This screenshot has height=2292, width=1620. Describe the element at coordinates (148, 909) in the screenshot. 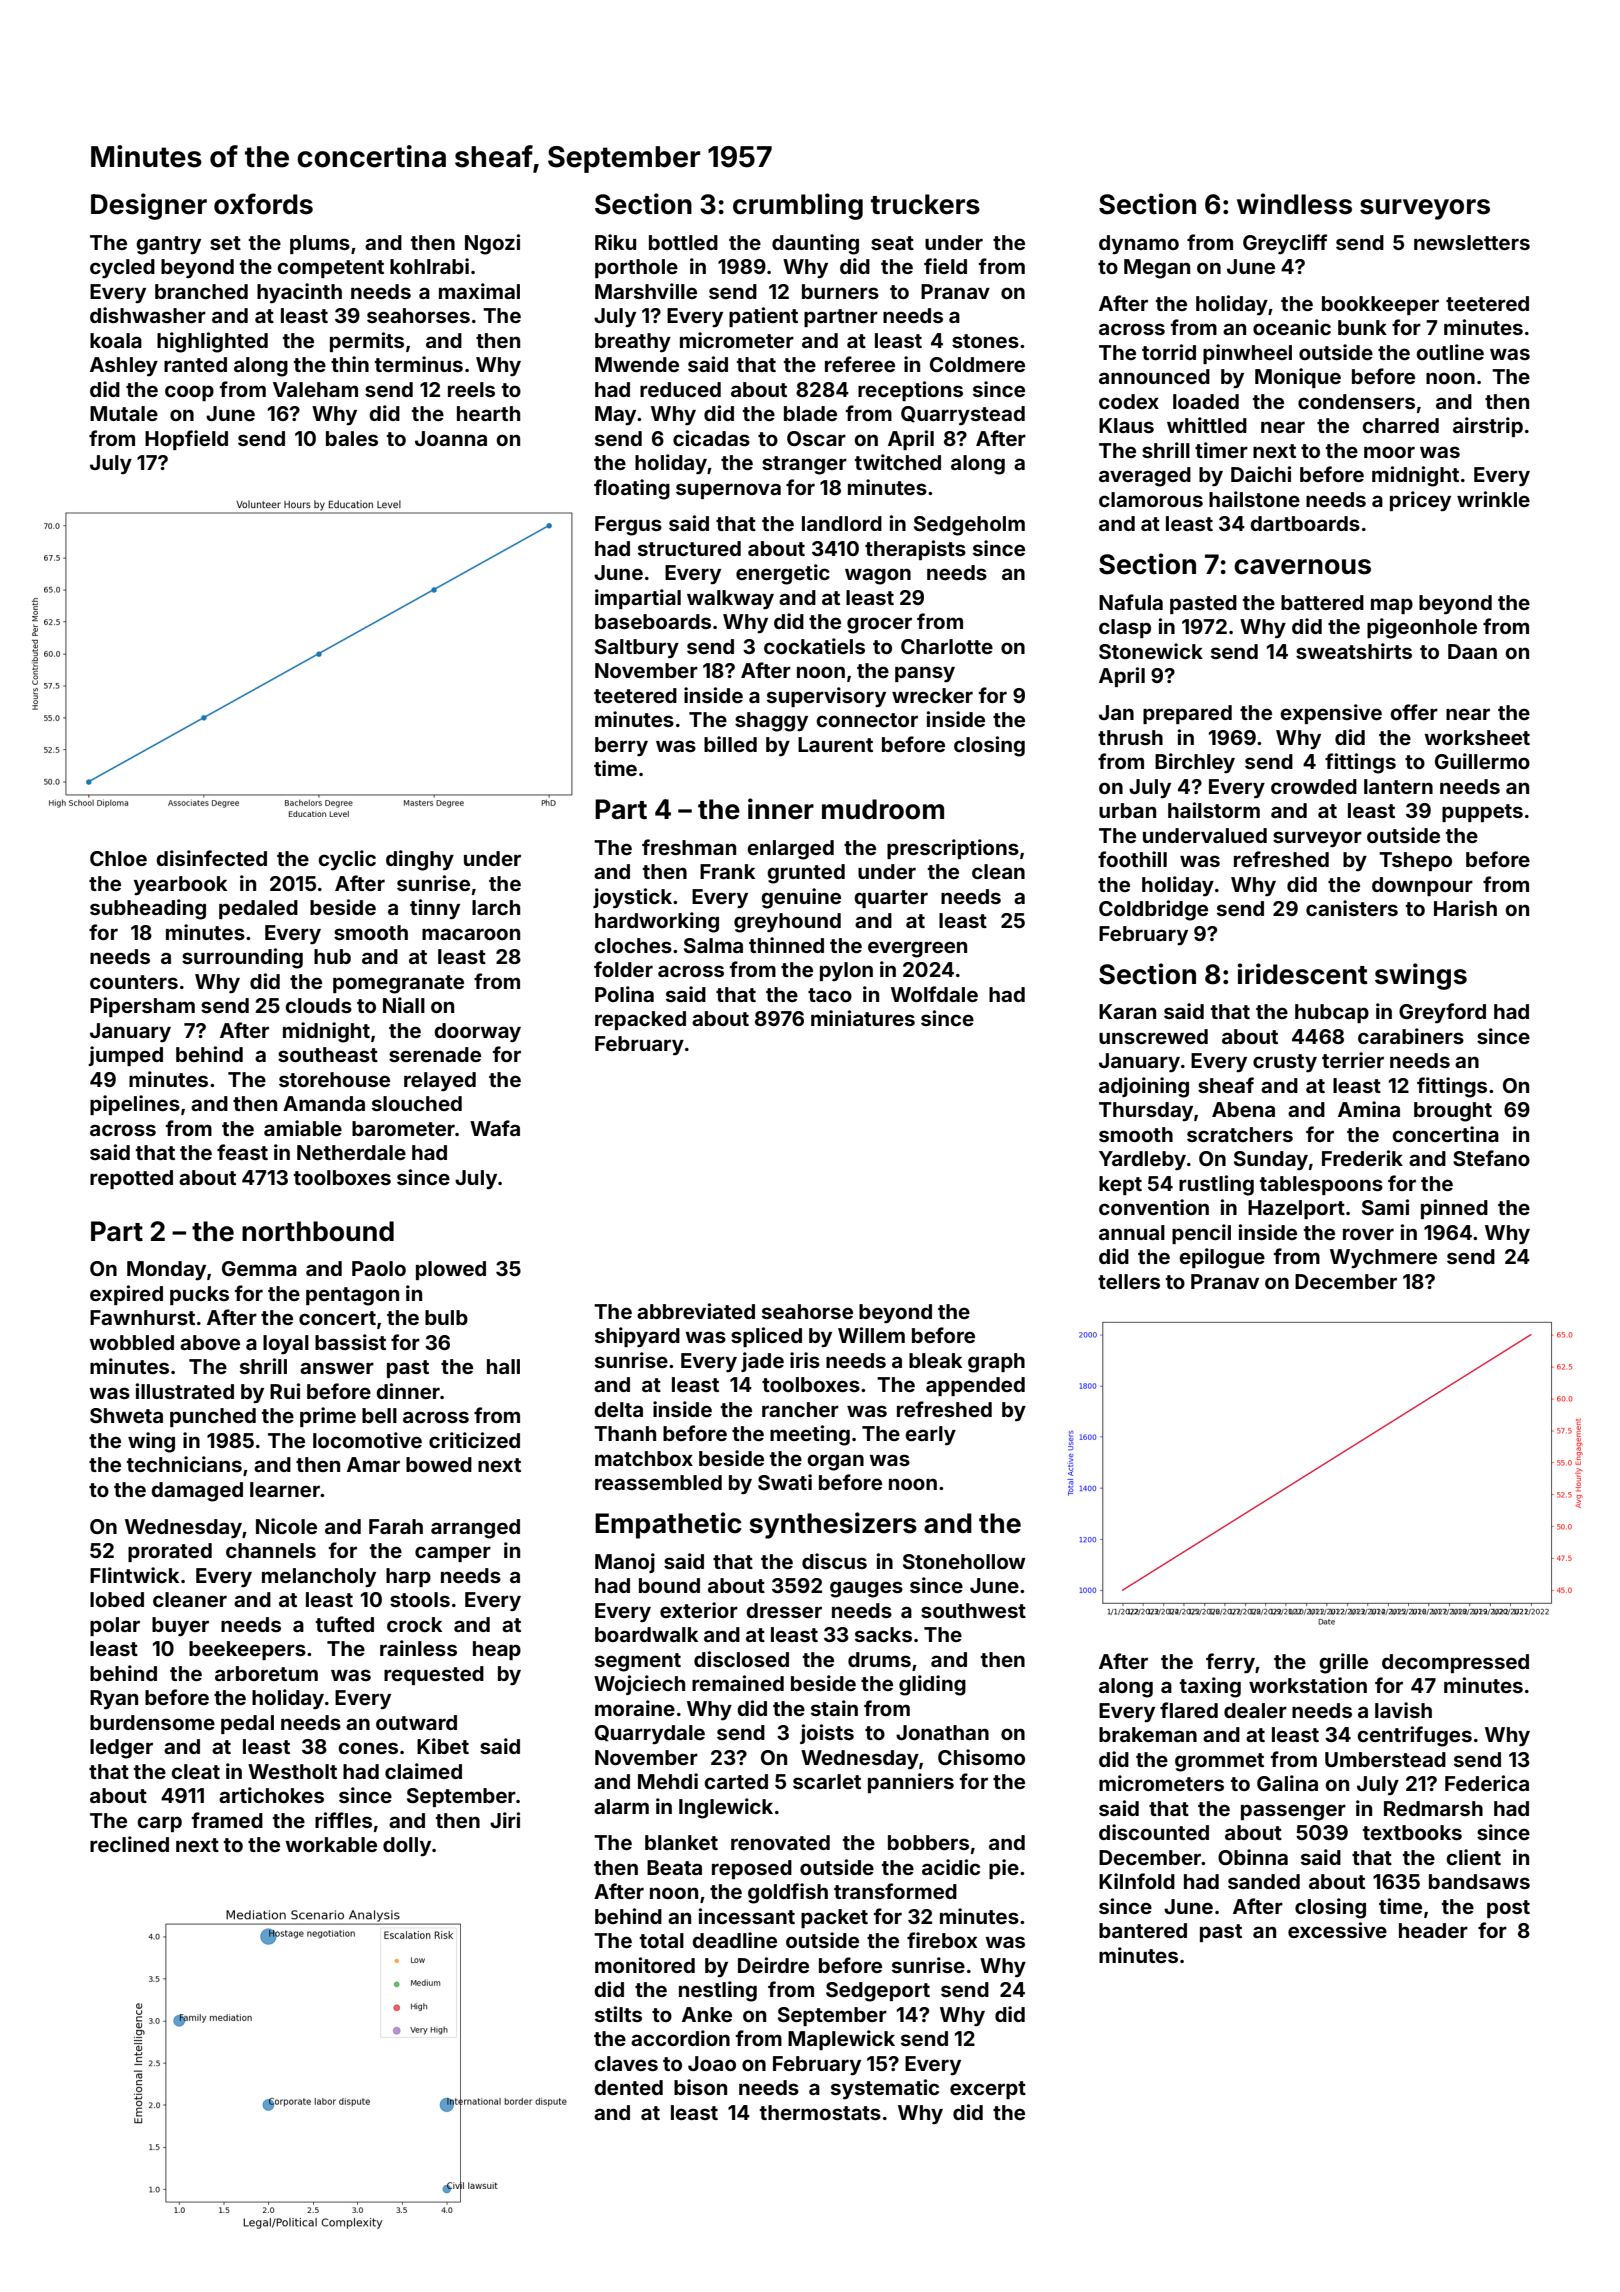

I see `subheading` at that location.
